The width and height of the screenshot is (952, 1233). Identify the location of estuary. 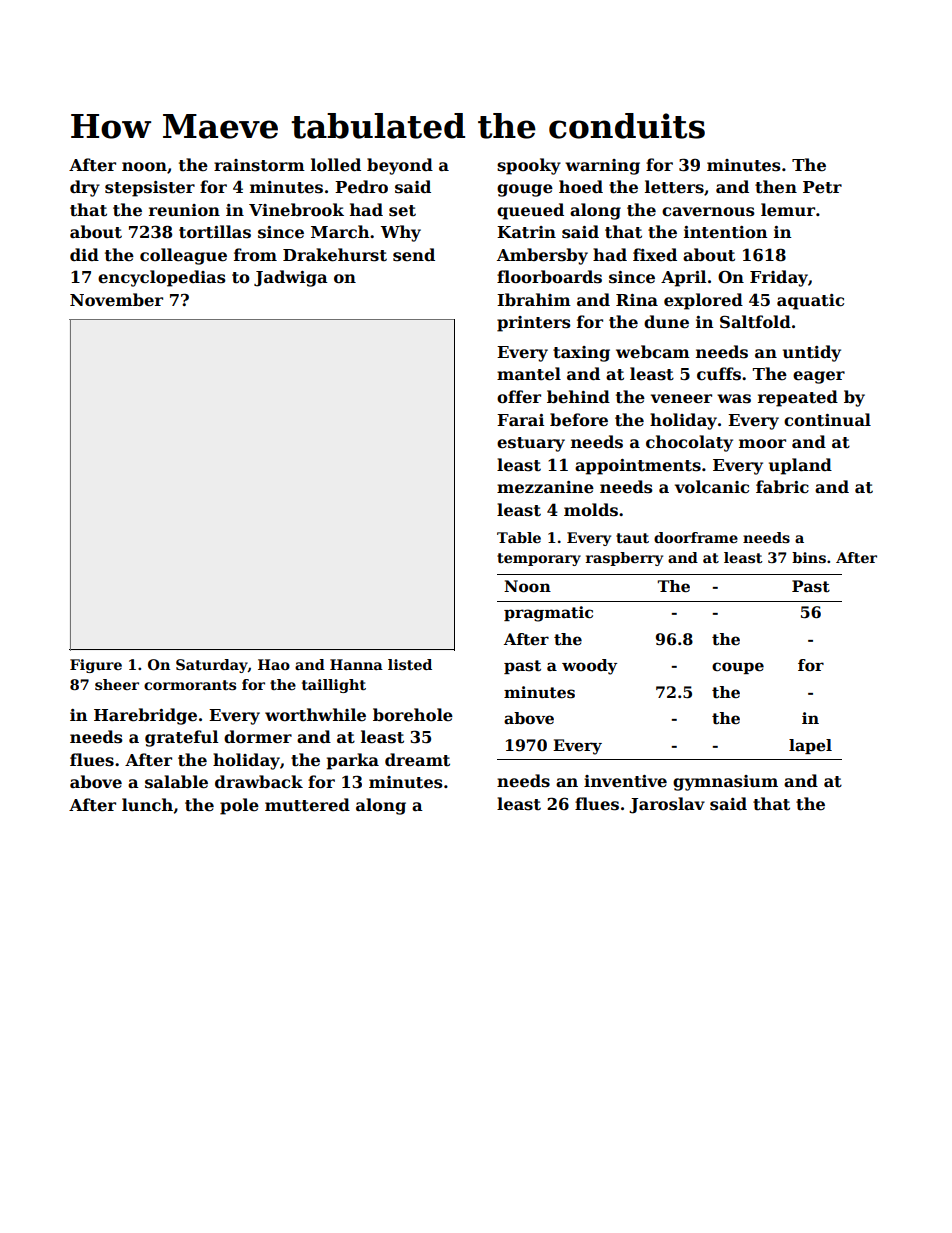
(531, 444).
